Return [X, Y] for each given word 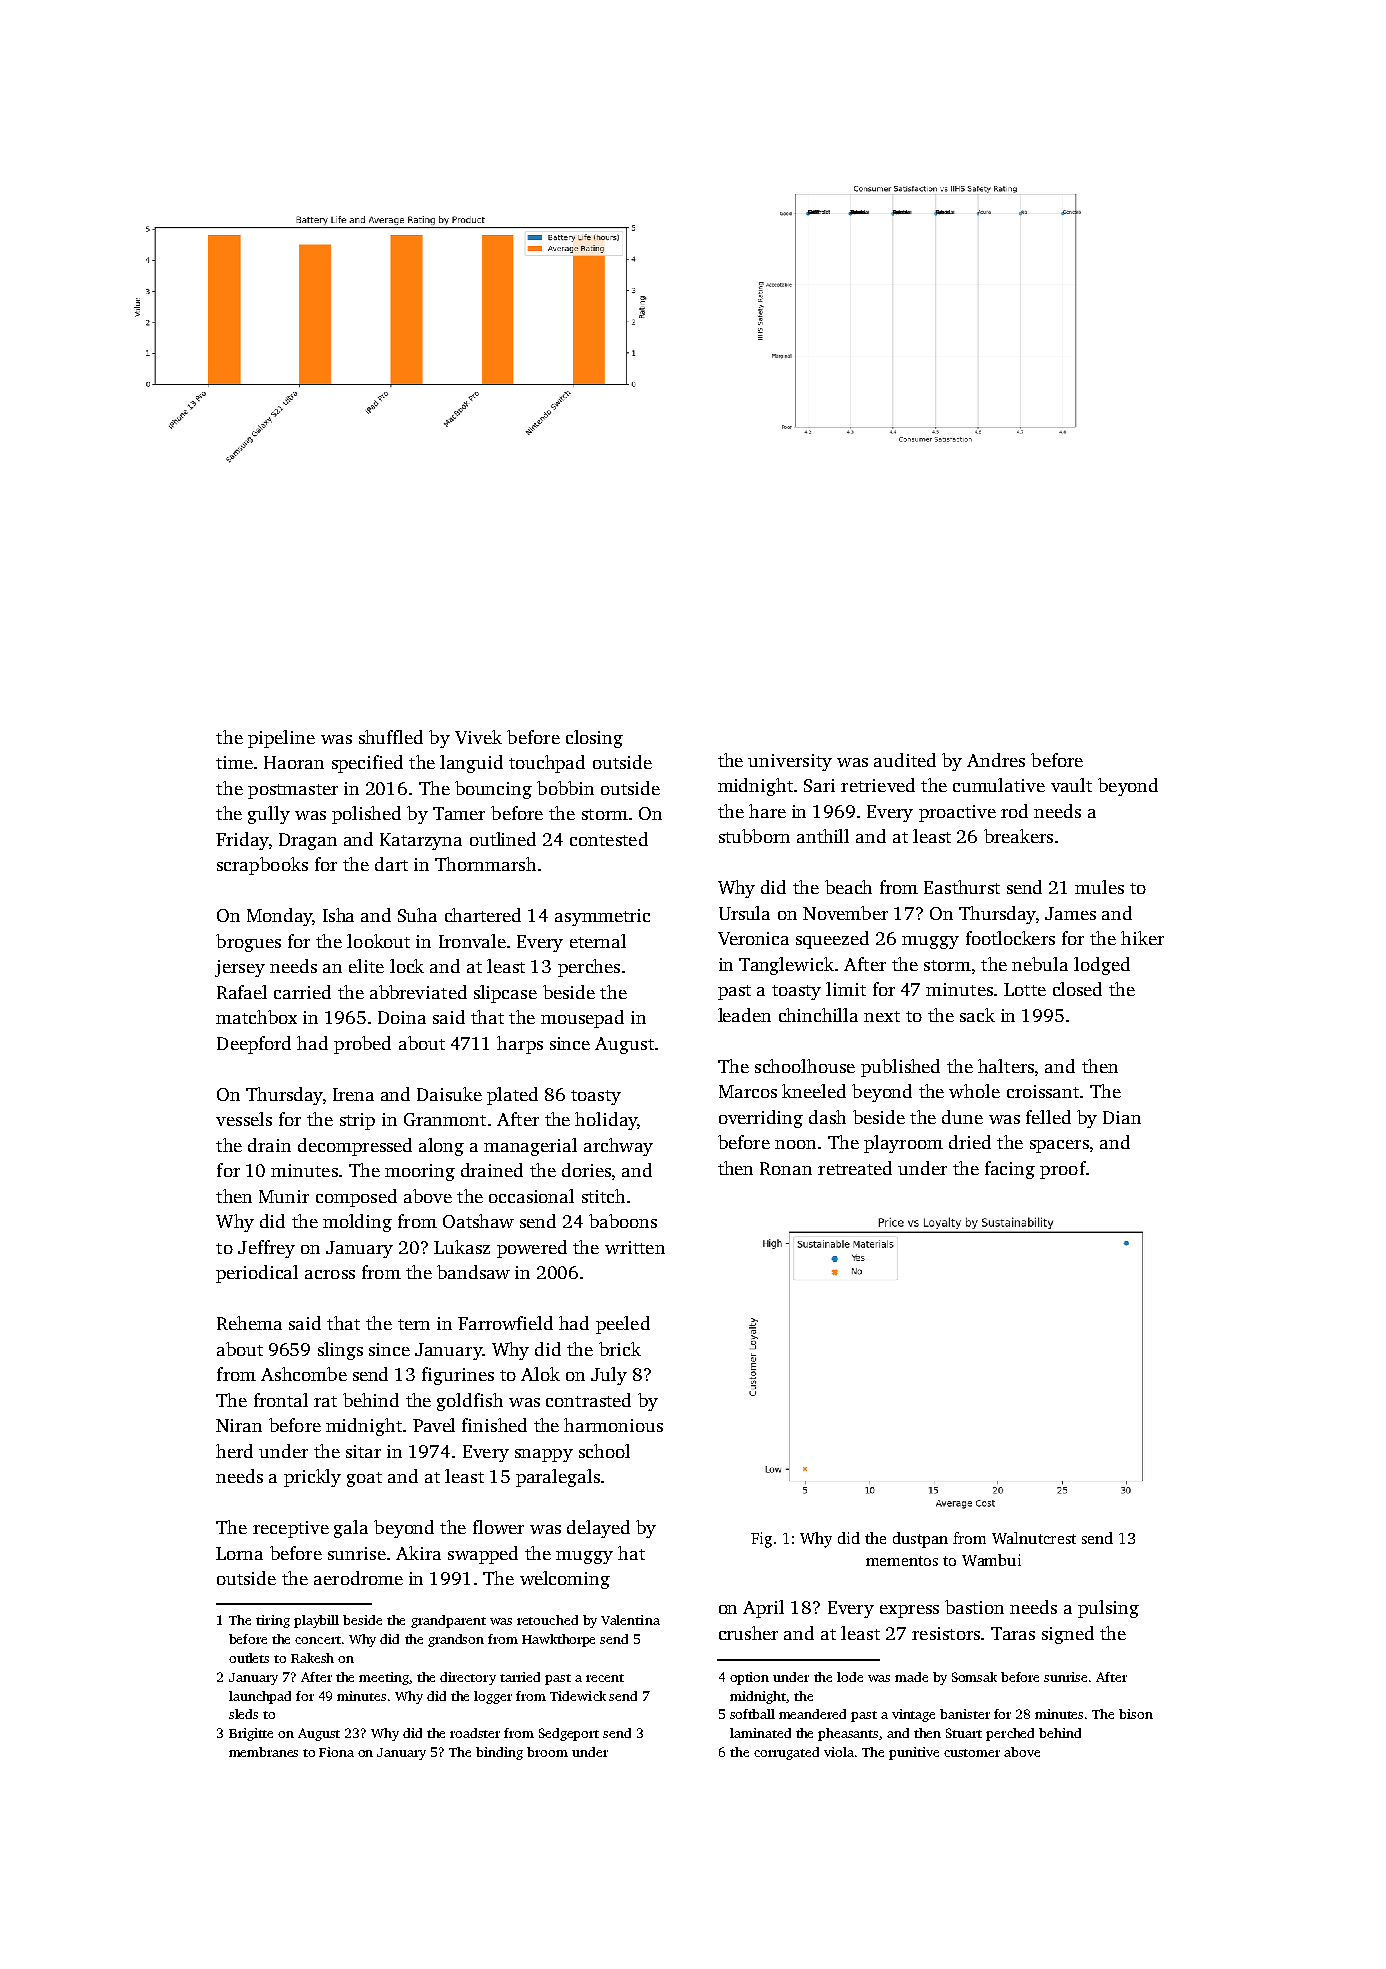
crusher [748, 1633]
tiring [273, 1621]
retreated [855, 1168]
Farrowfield [505, 1323]
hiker [1142, 938]
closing [594, 739]
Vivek [478, 737]
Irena [353, 1094]
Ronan [786, 1168]
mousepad [582, 1019]
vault [1071, 785]
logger [493, 1697]
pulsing [1108, 1609]
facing [1010, 1170]
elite [366, 966]
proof [1063, 1170]
